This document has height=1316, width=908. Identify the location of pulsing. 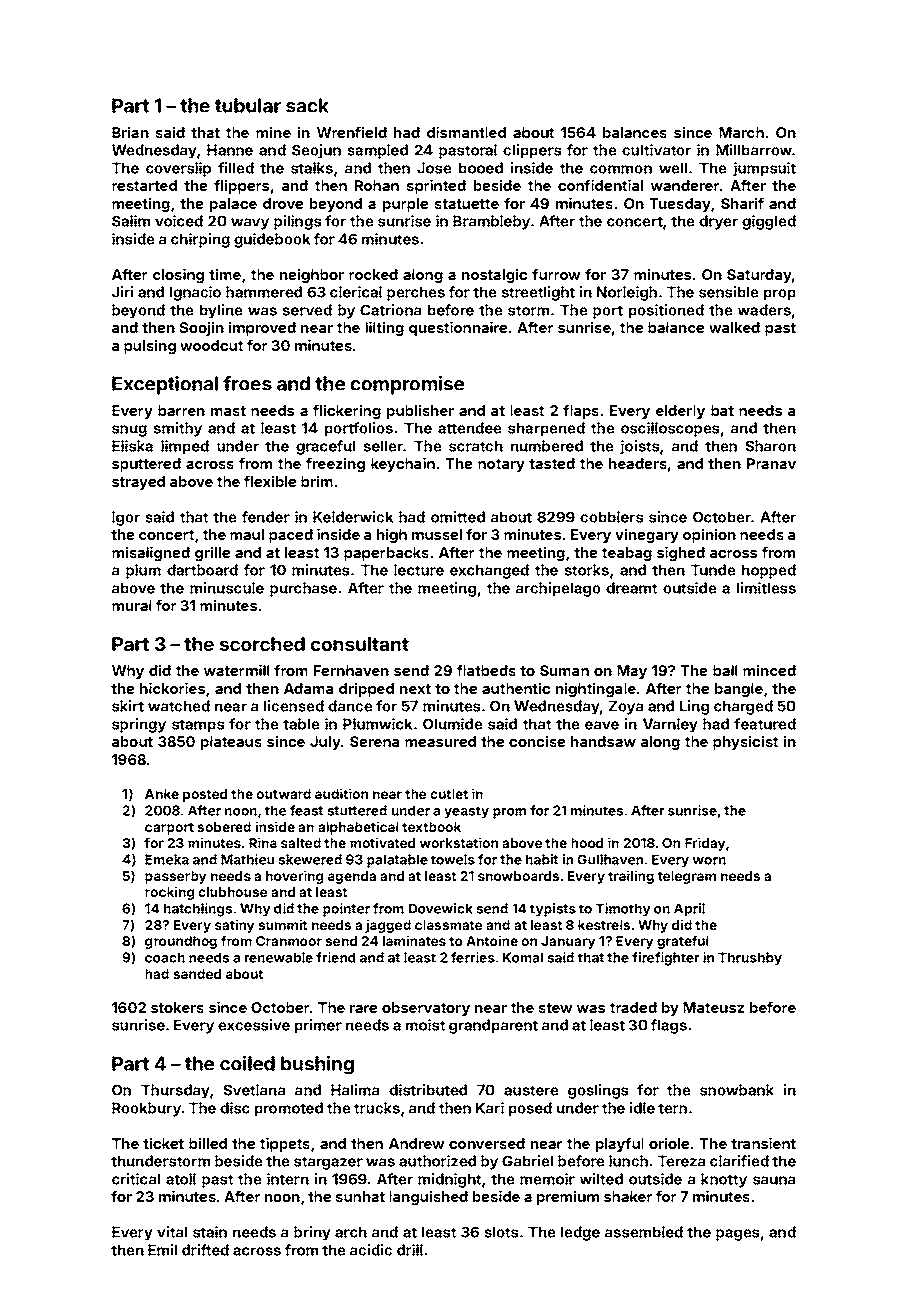
(150, 346).
